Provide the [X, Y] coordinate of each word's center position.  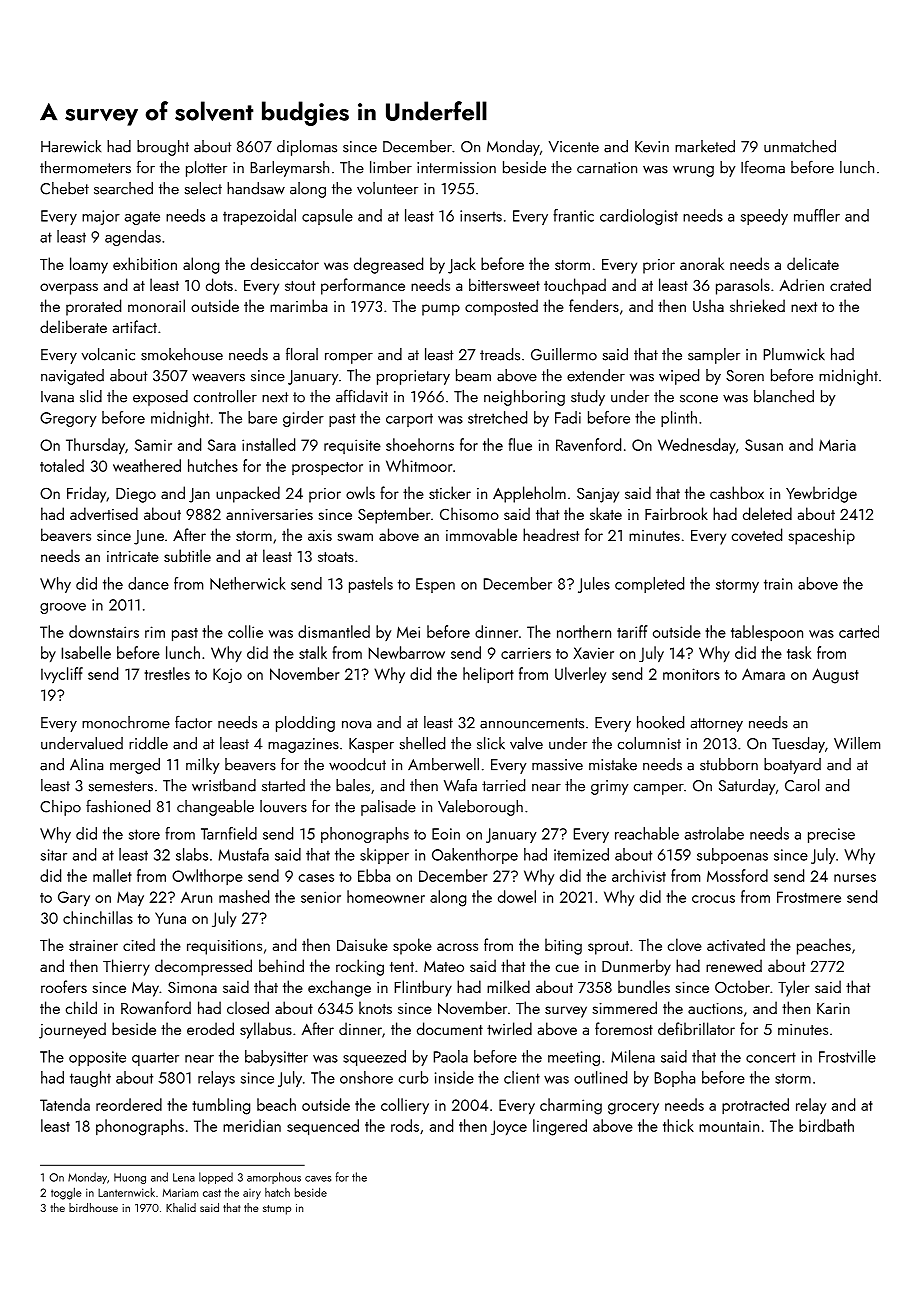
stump [277, 1210]
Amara [763, 674]
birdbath [826, 1125]
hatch [277, 1192]
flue [520, 444]
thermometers [85, 167]
